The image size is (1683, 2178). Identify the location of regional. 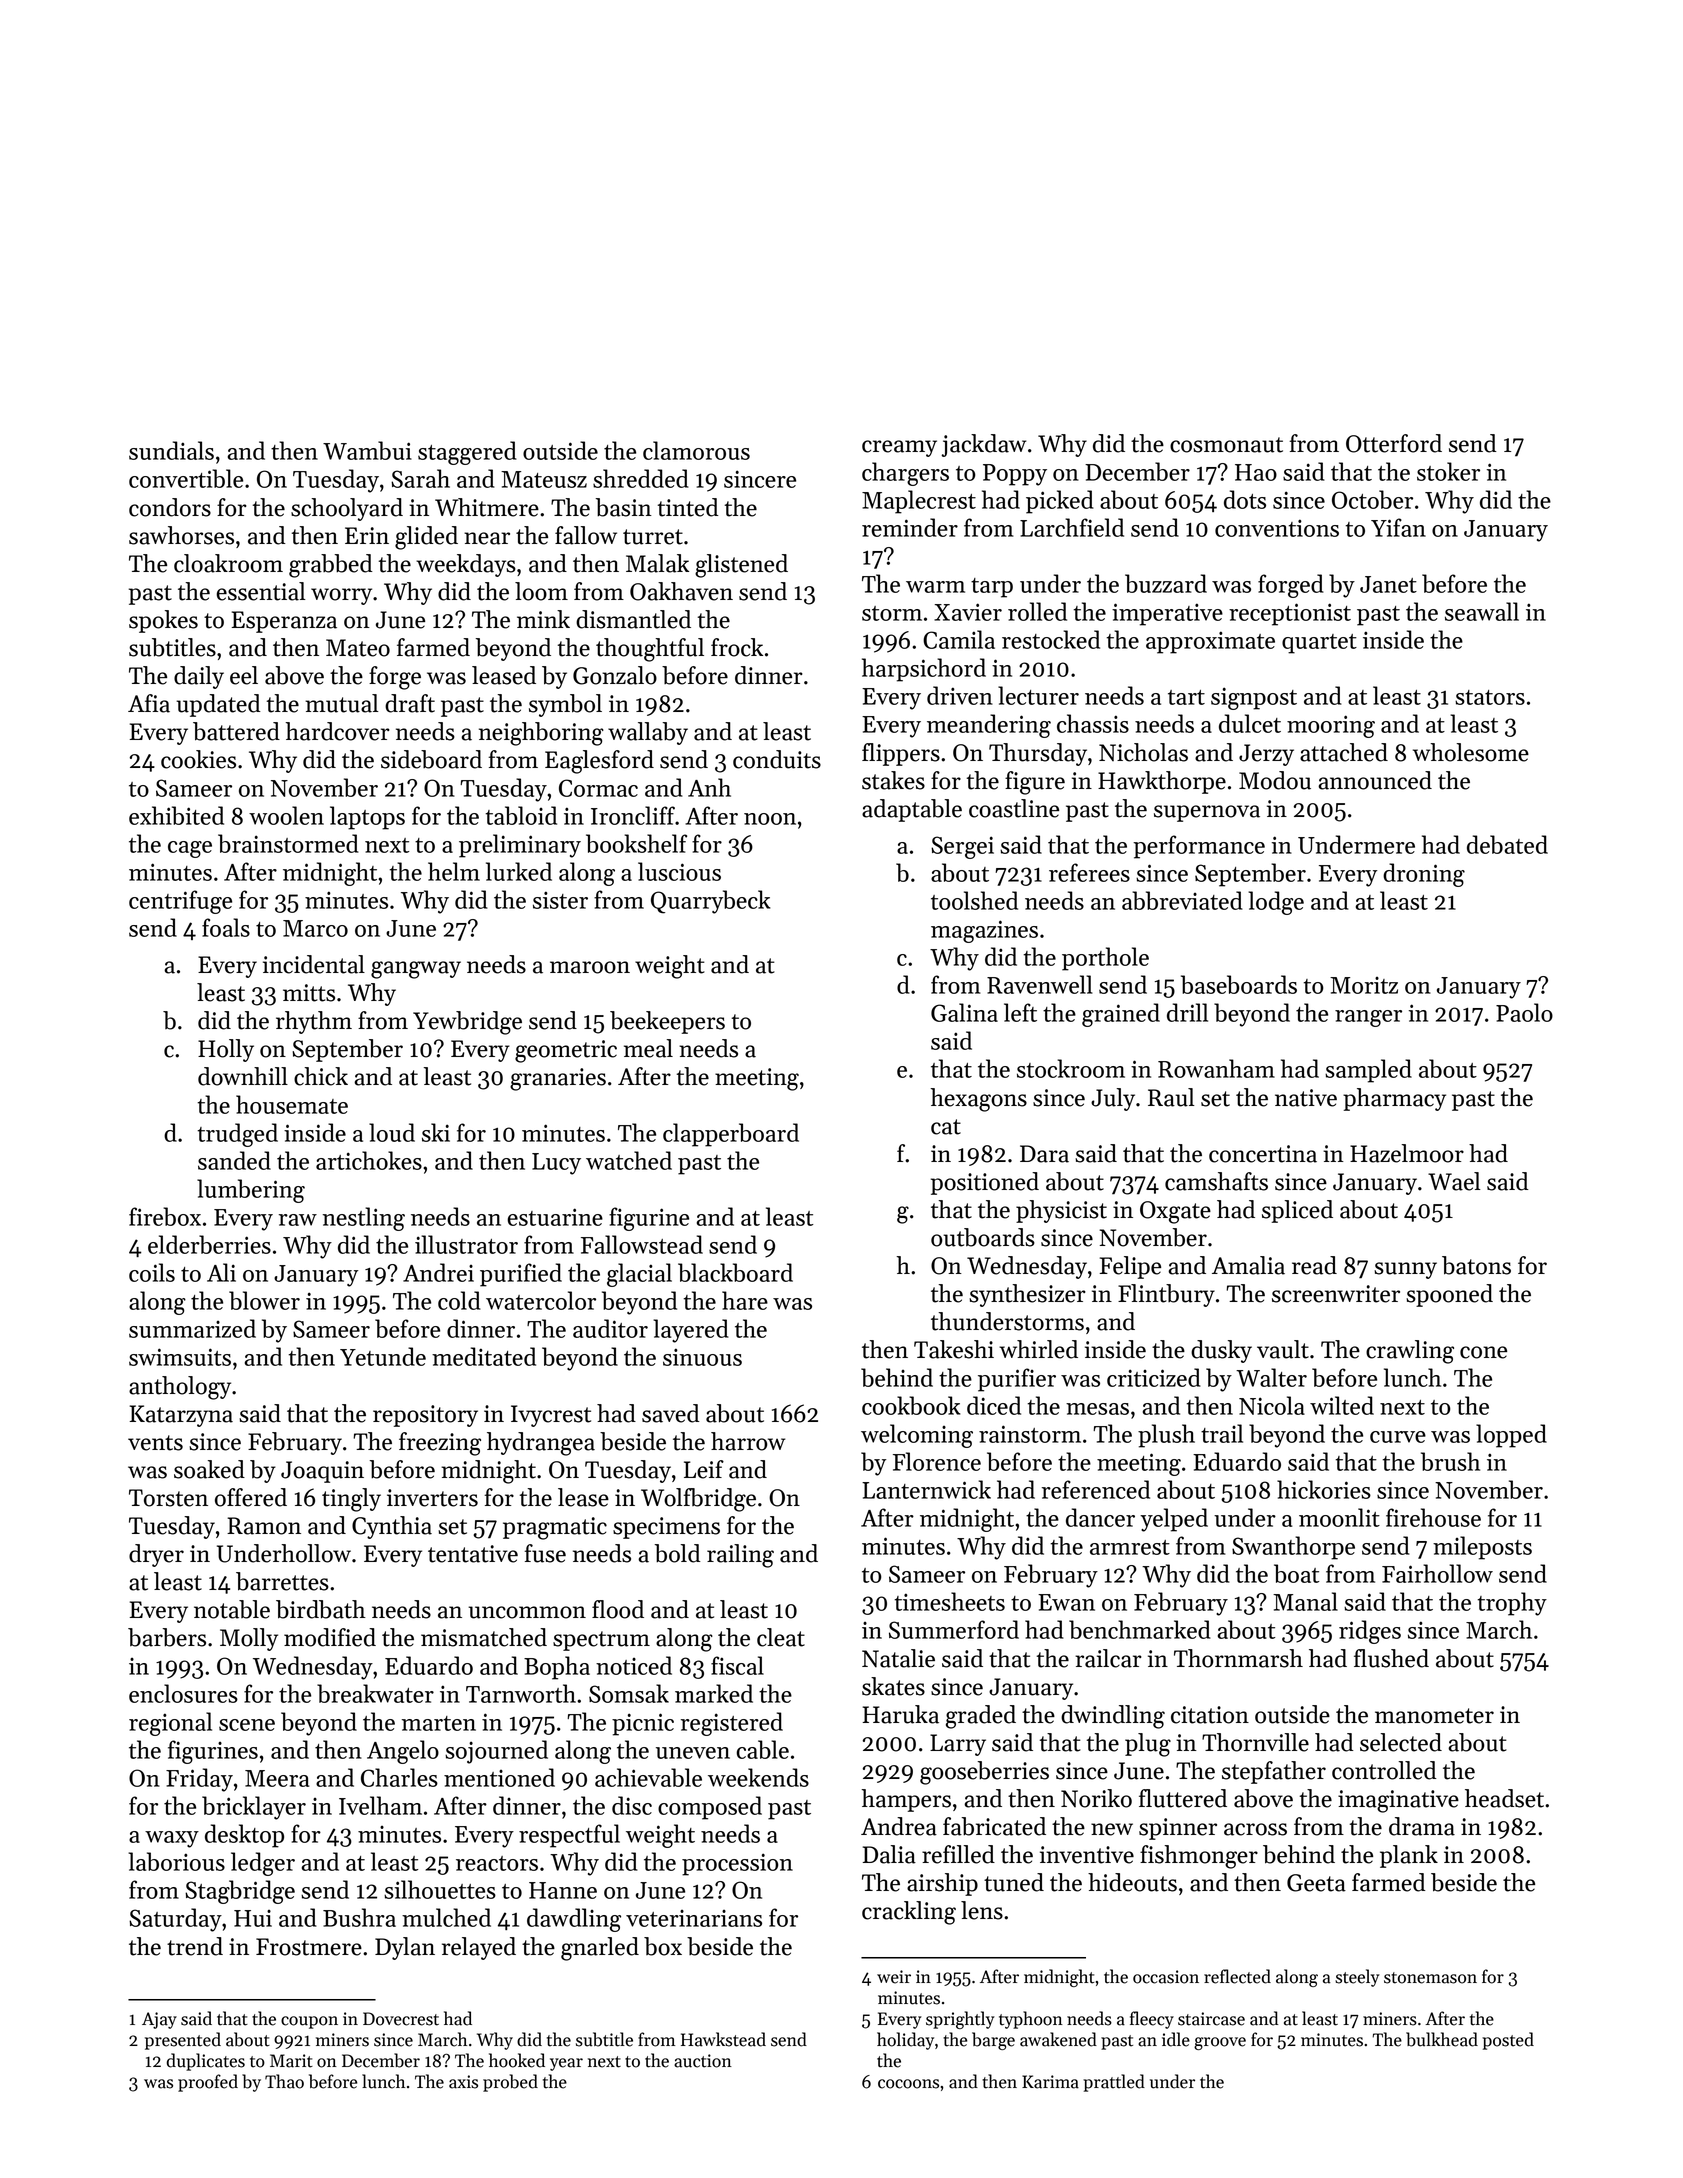
(170, 1724).
